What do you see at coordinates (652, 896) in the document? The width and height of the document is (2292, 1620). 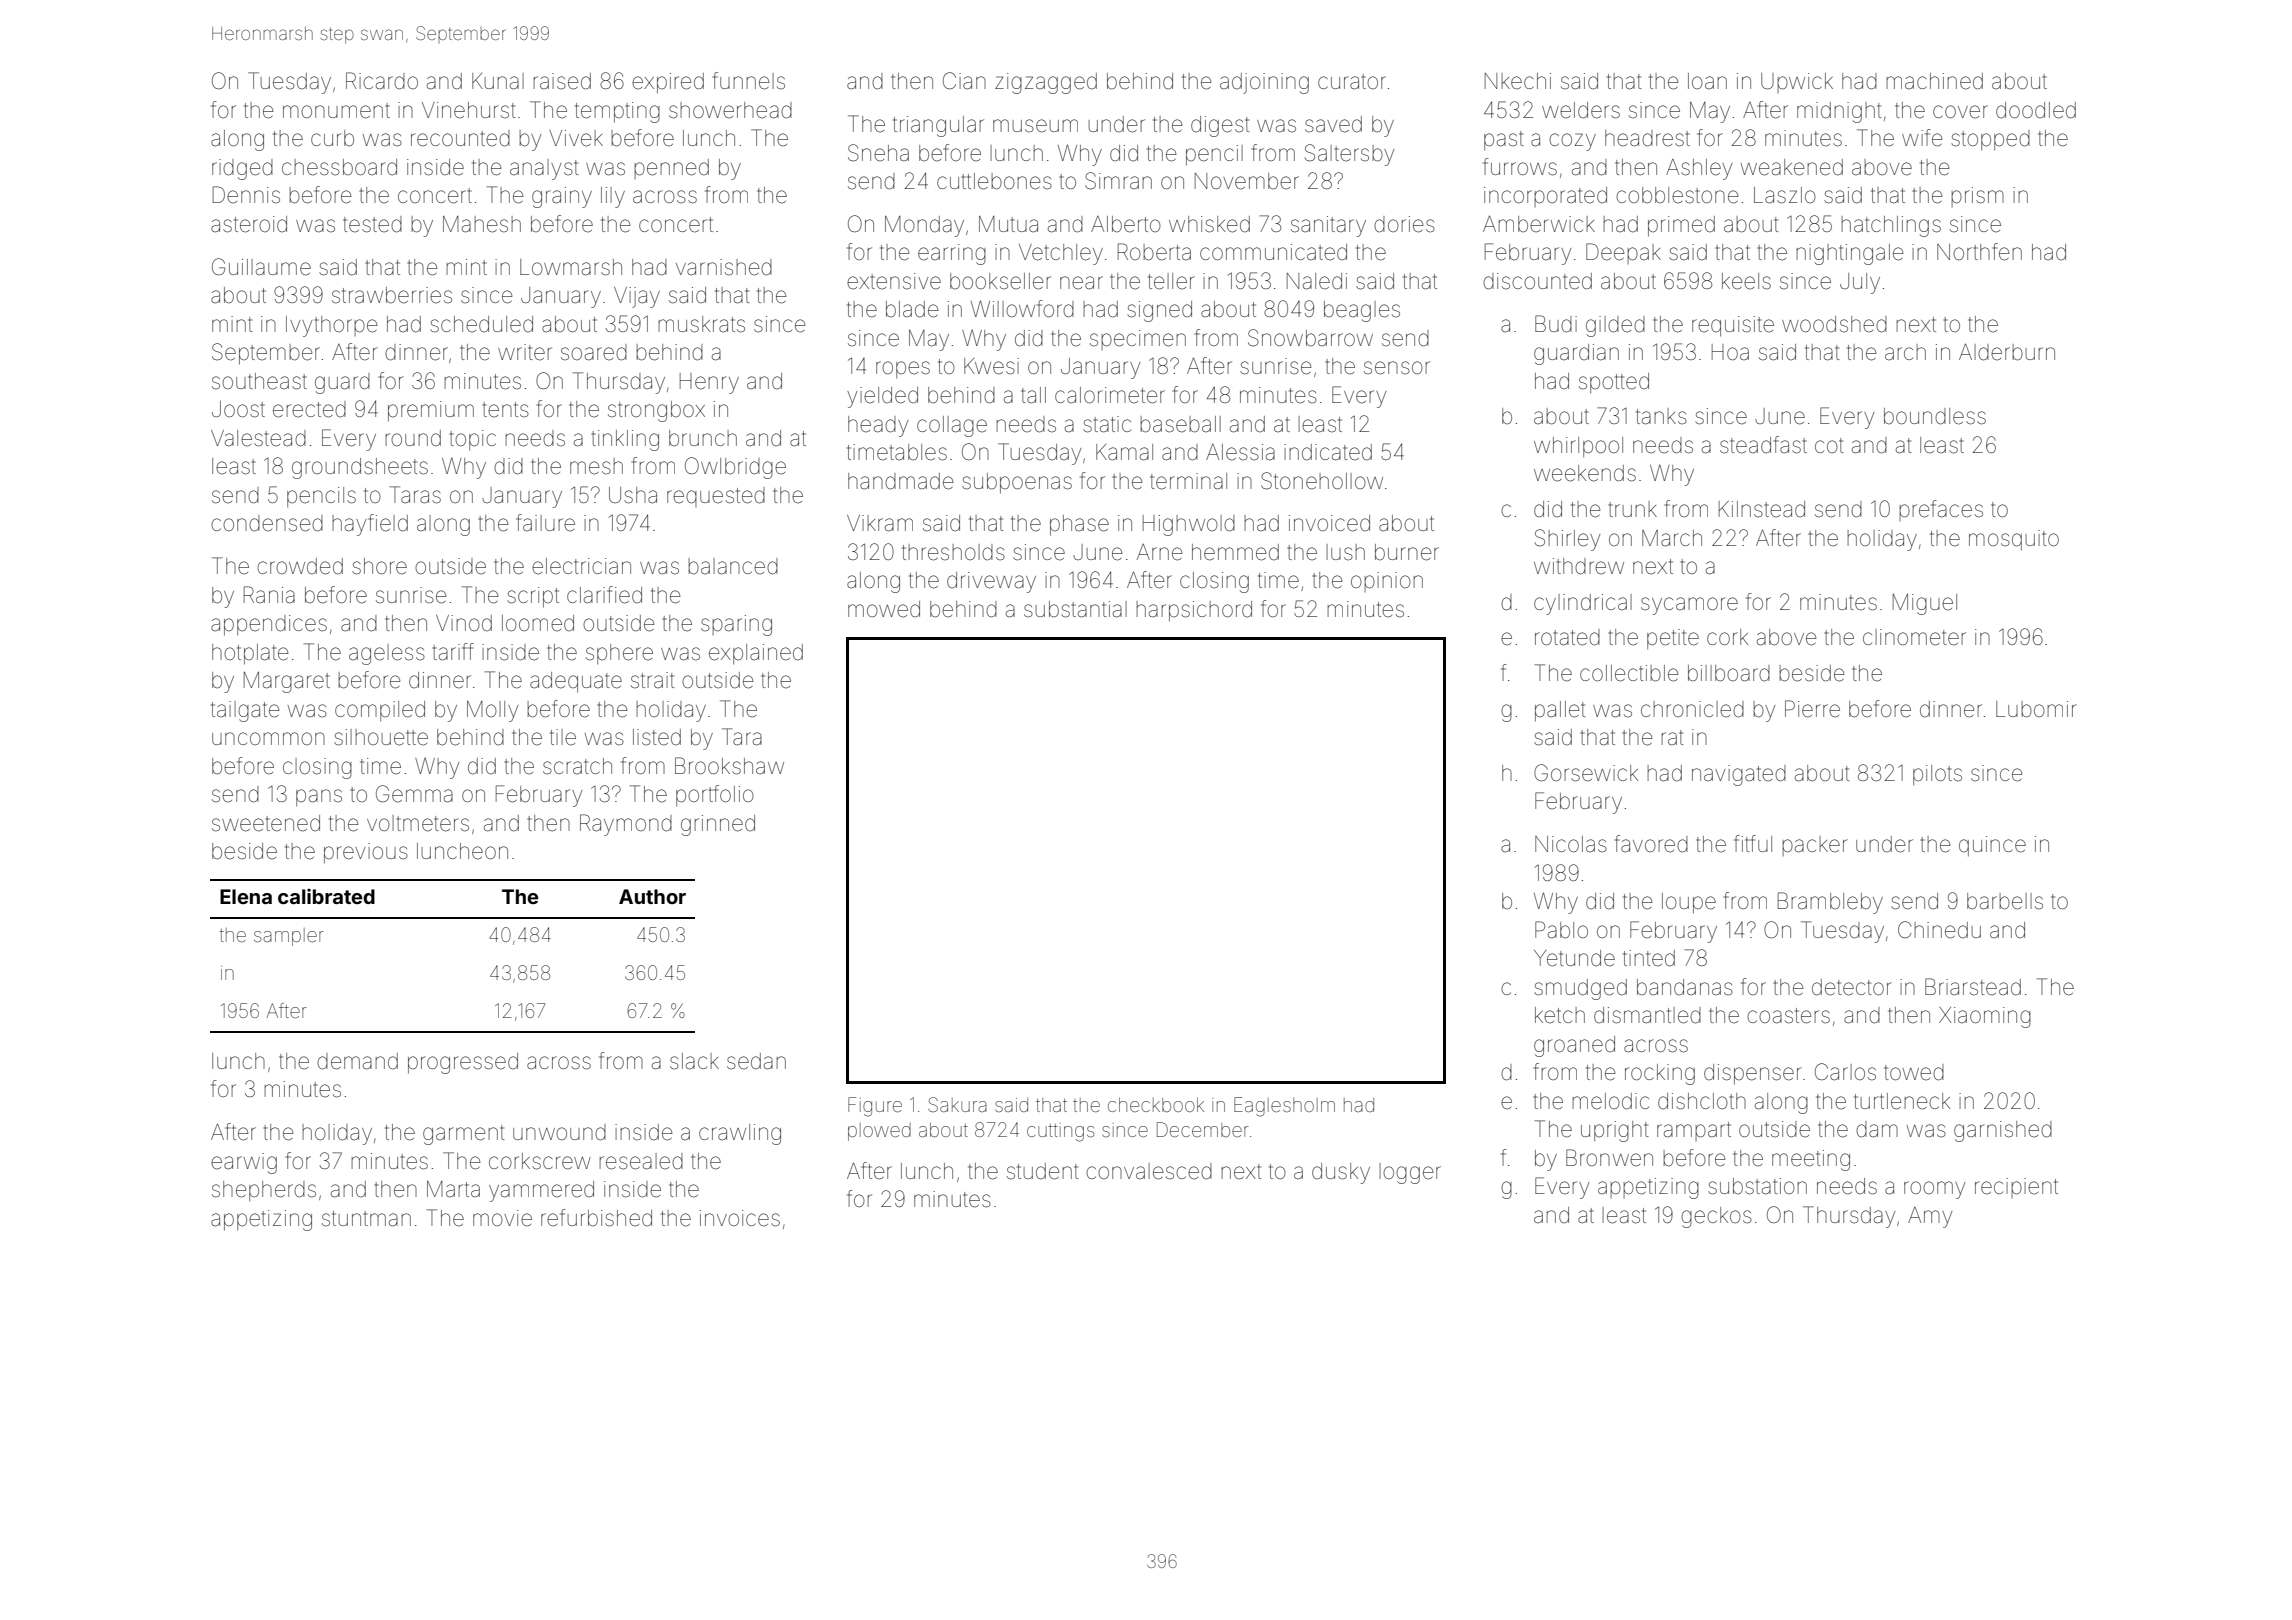 I see `Author` at bounding box center [652, 896].
